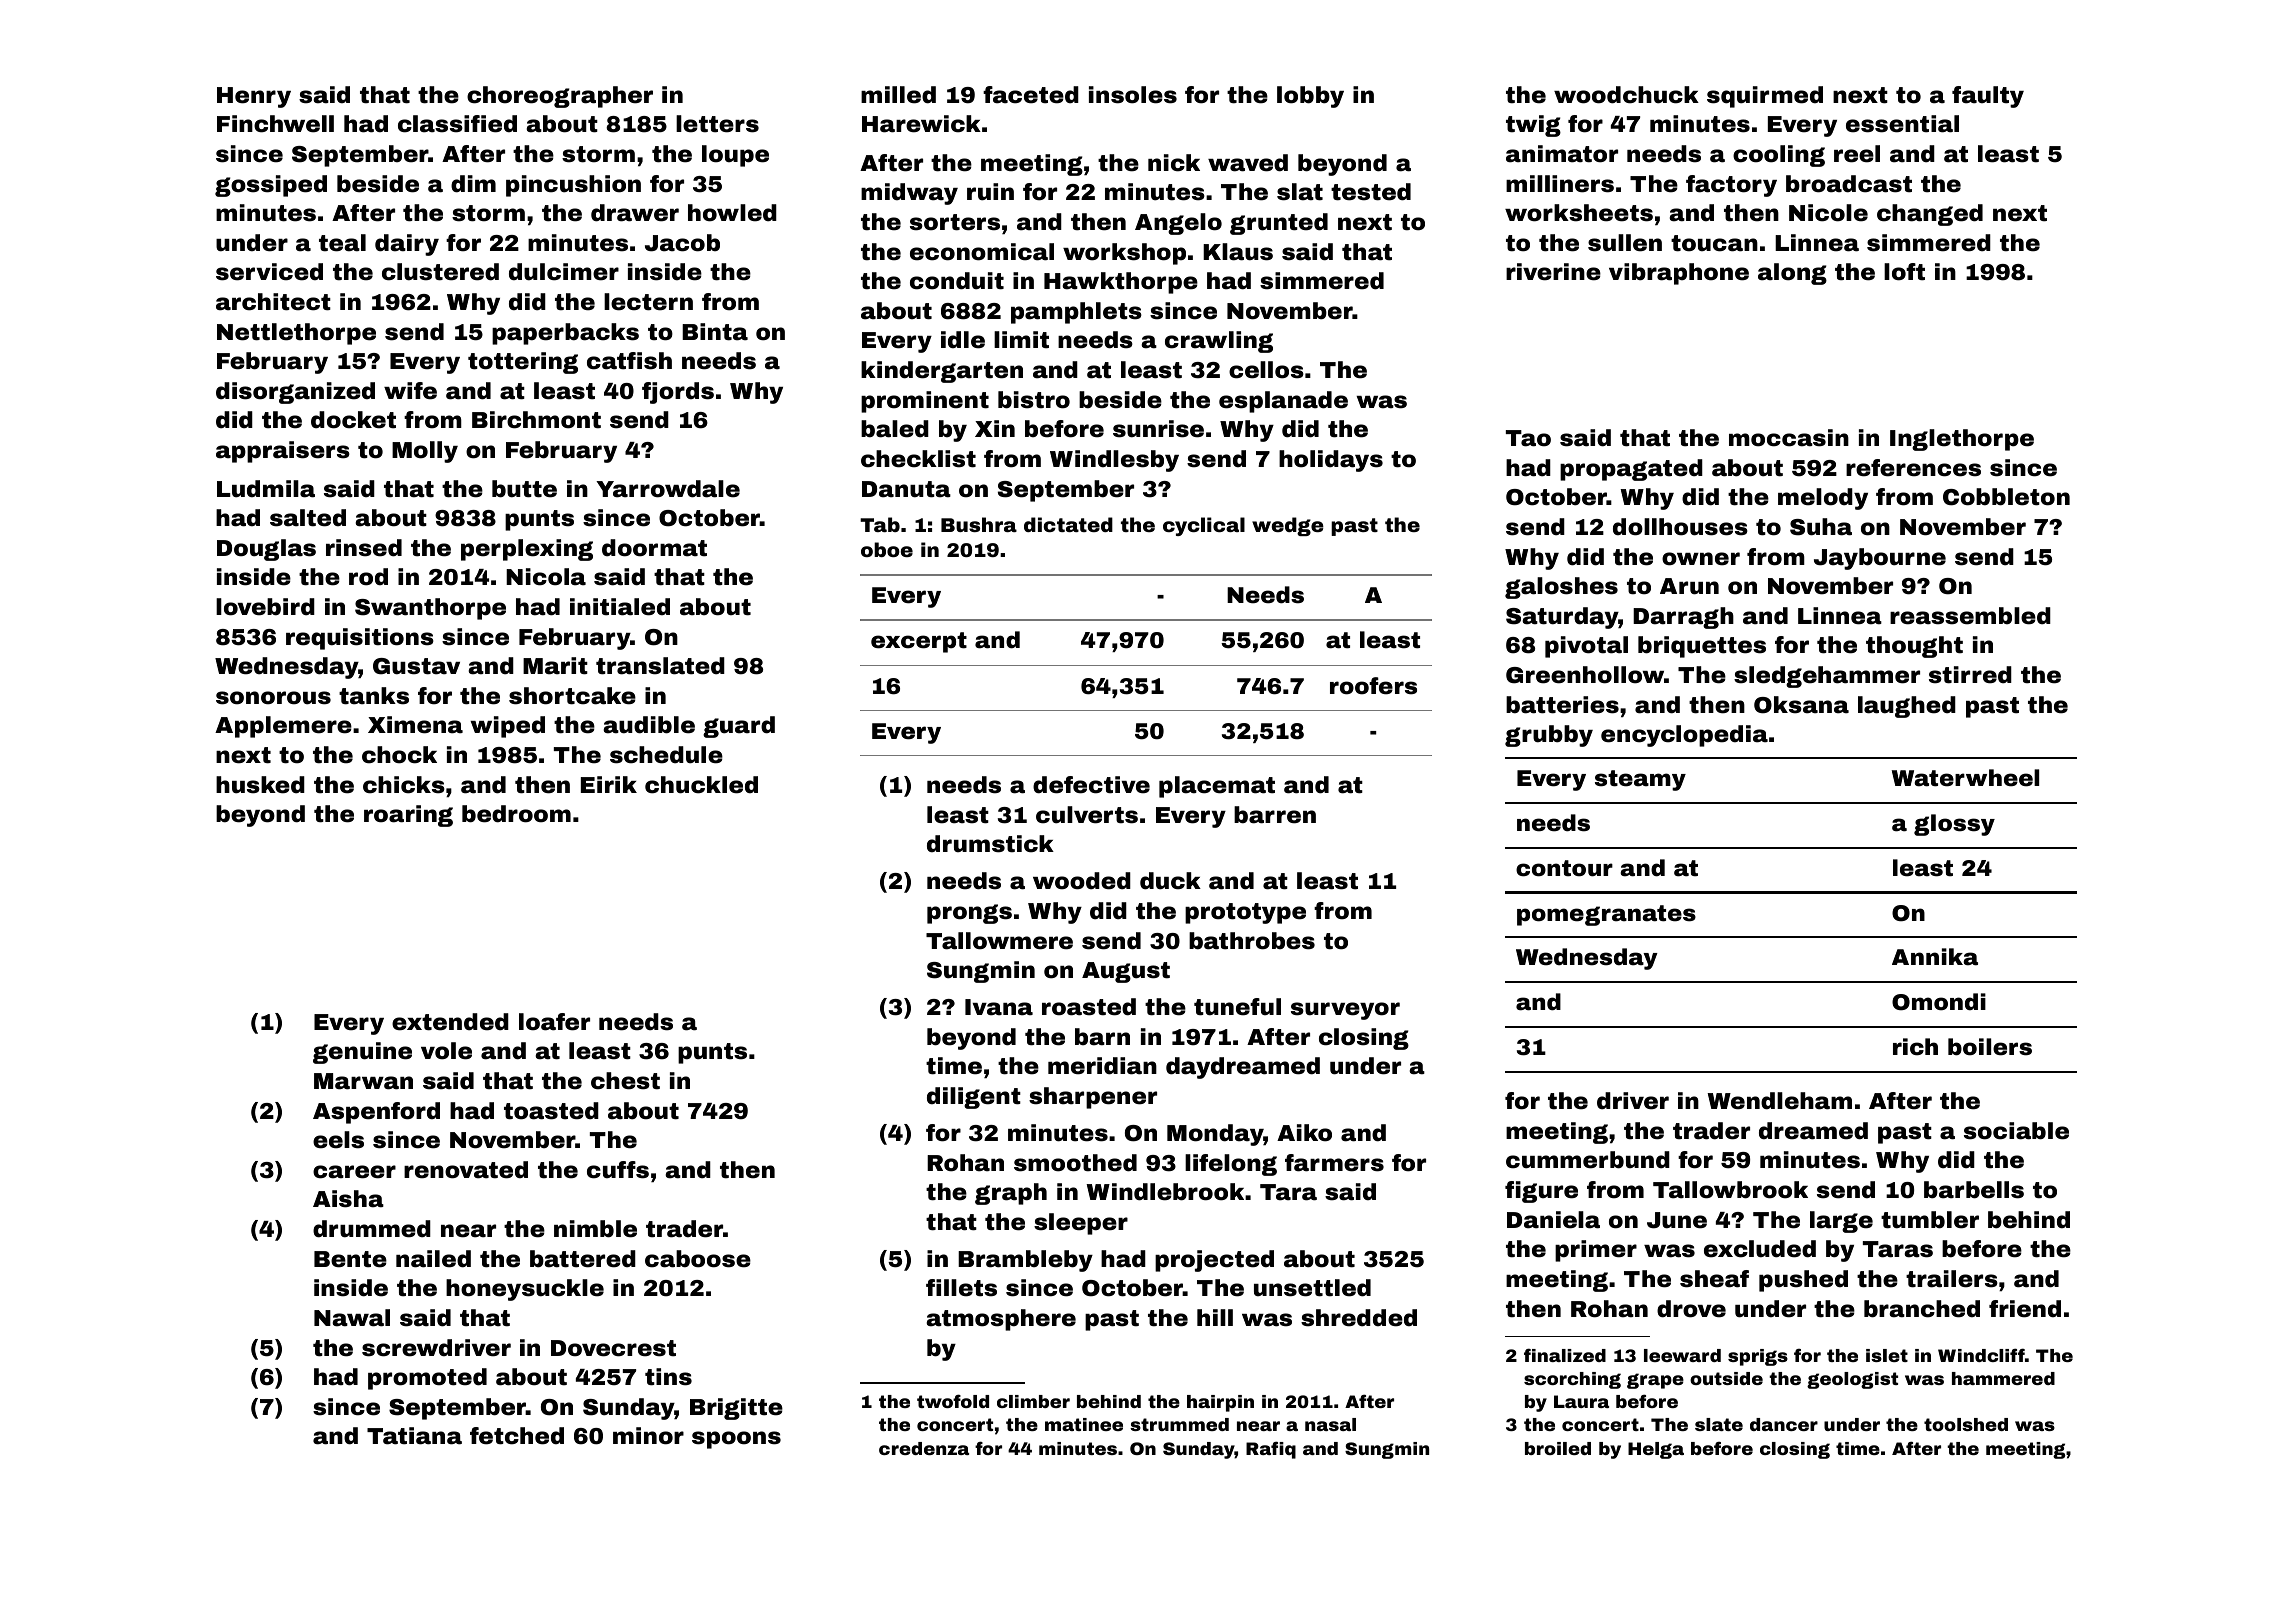 The height and width of the image is (1620, 2292). I want to click on Eirik, so click(609, 784).
